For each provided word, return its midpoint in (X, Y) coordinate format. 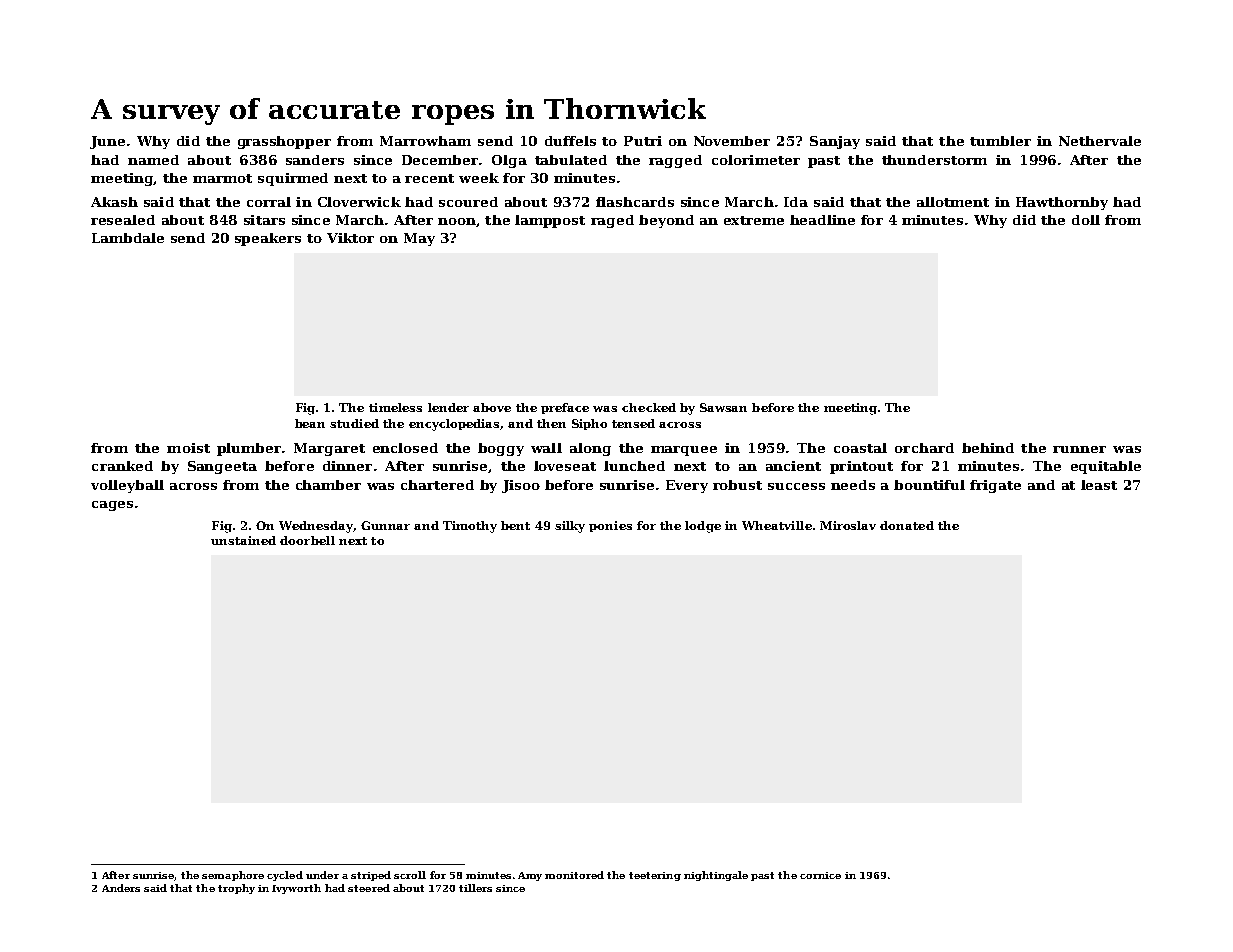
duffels (570, 141)
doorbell (307, 540)
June (107, 142)
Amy (530, 876)
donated (907, 525)
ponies (610, 526)
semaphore (233, 876)
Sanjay (835, 142)
